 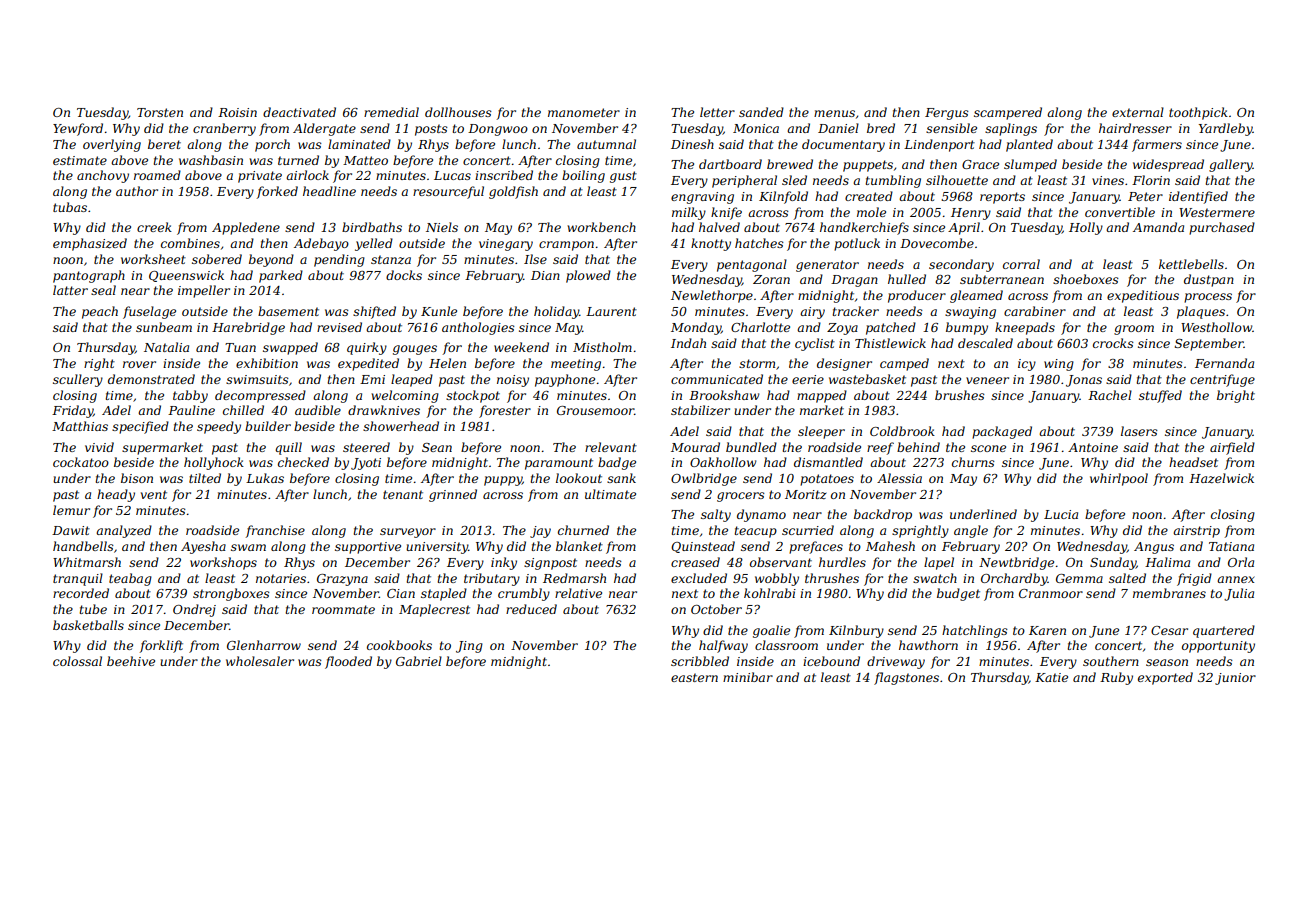 What do you see at coordinates (458, 112) in the document?
I see `dollhouses` at bounding box center [458, 112].
